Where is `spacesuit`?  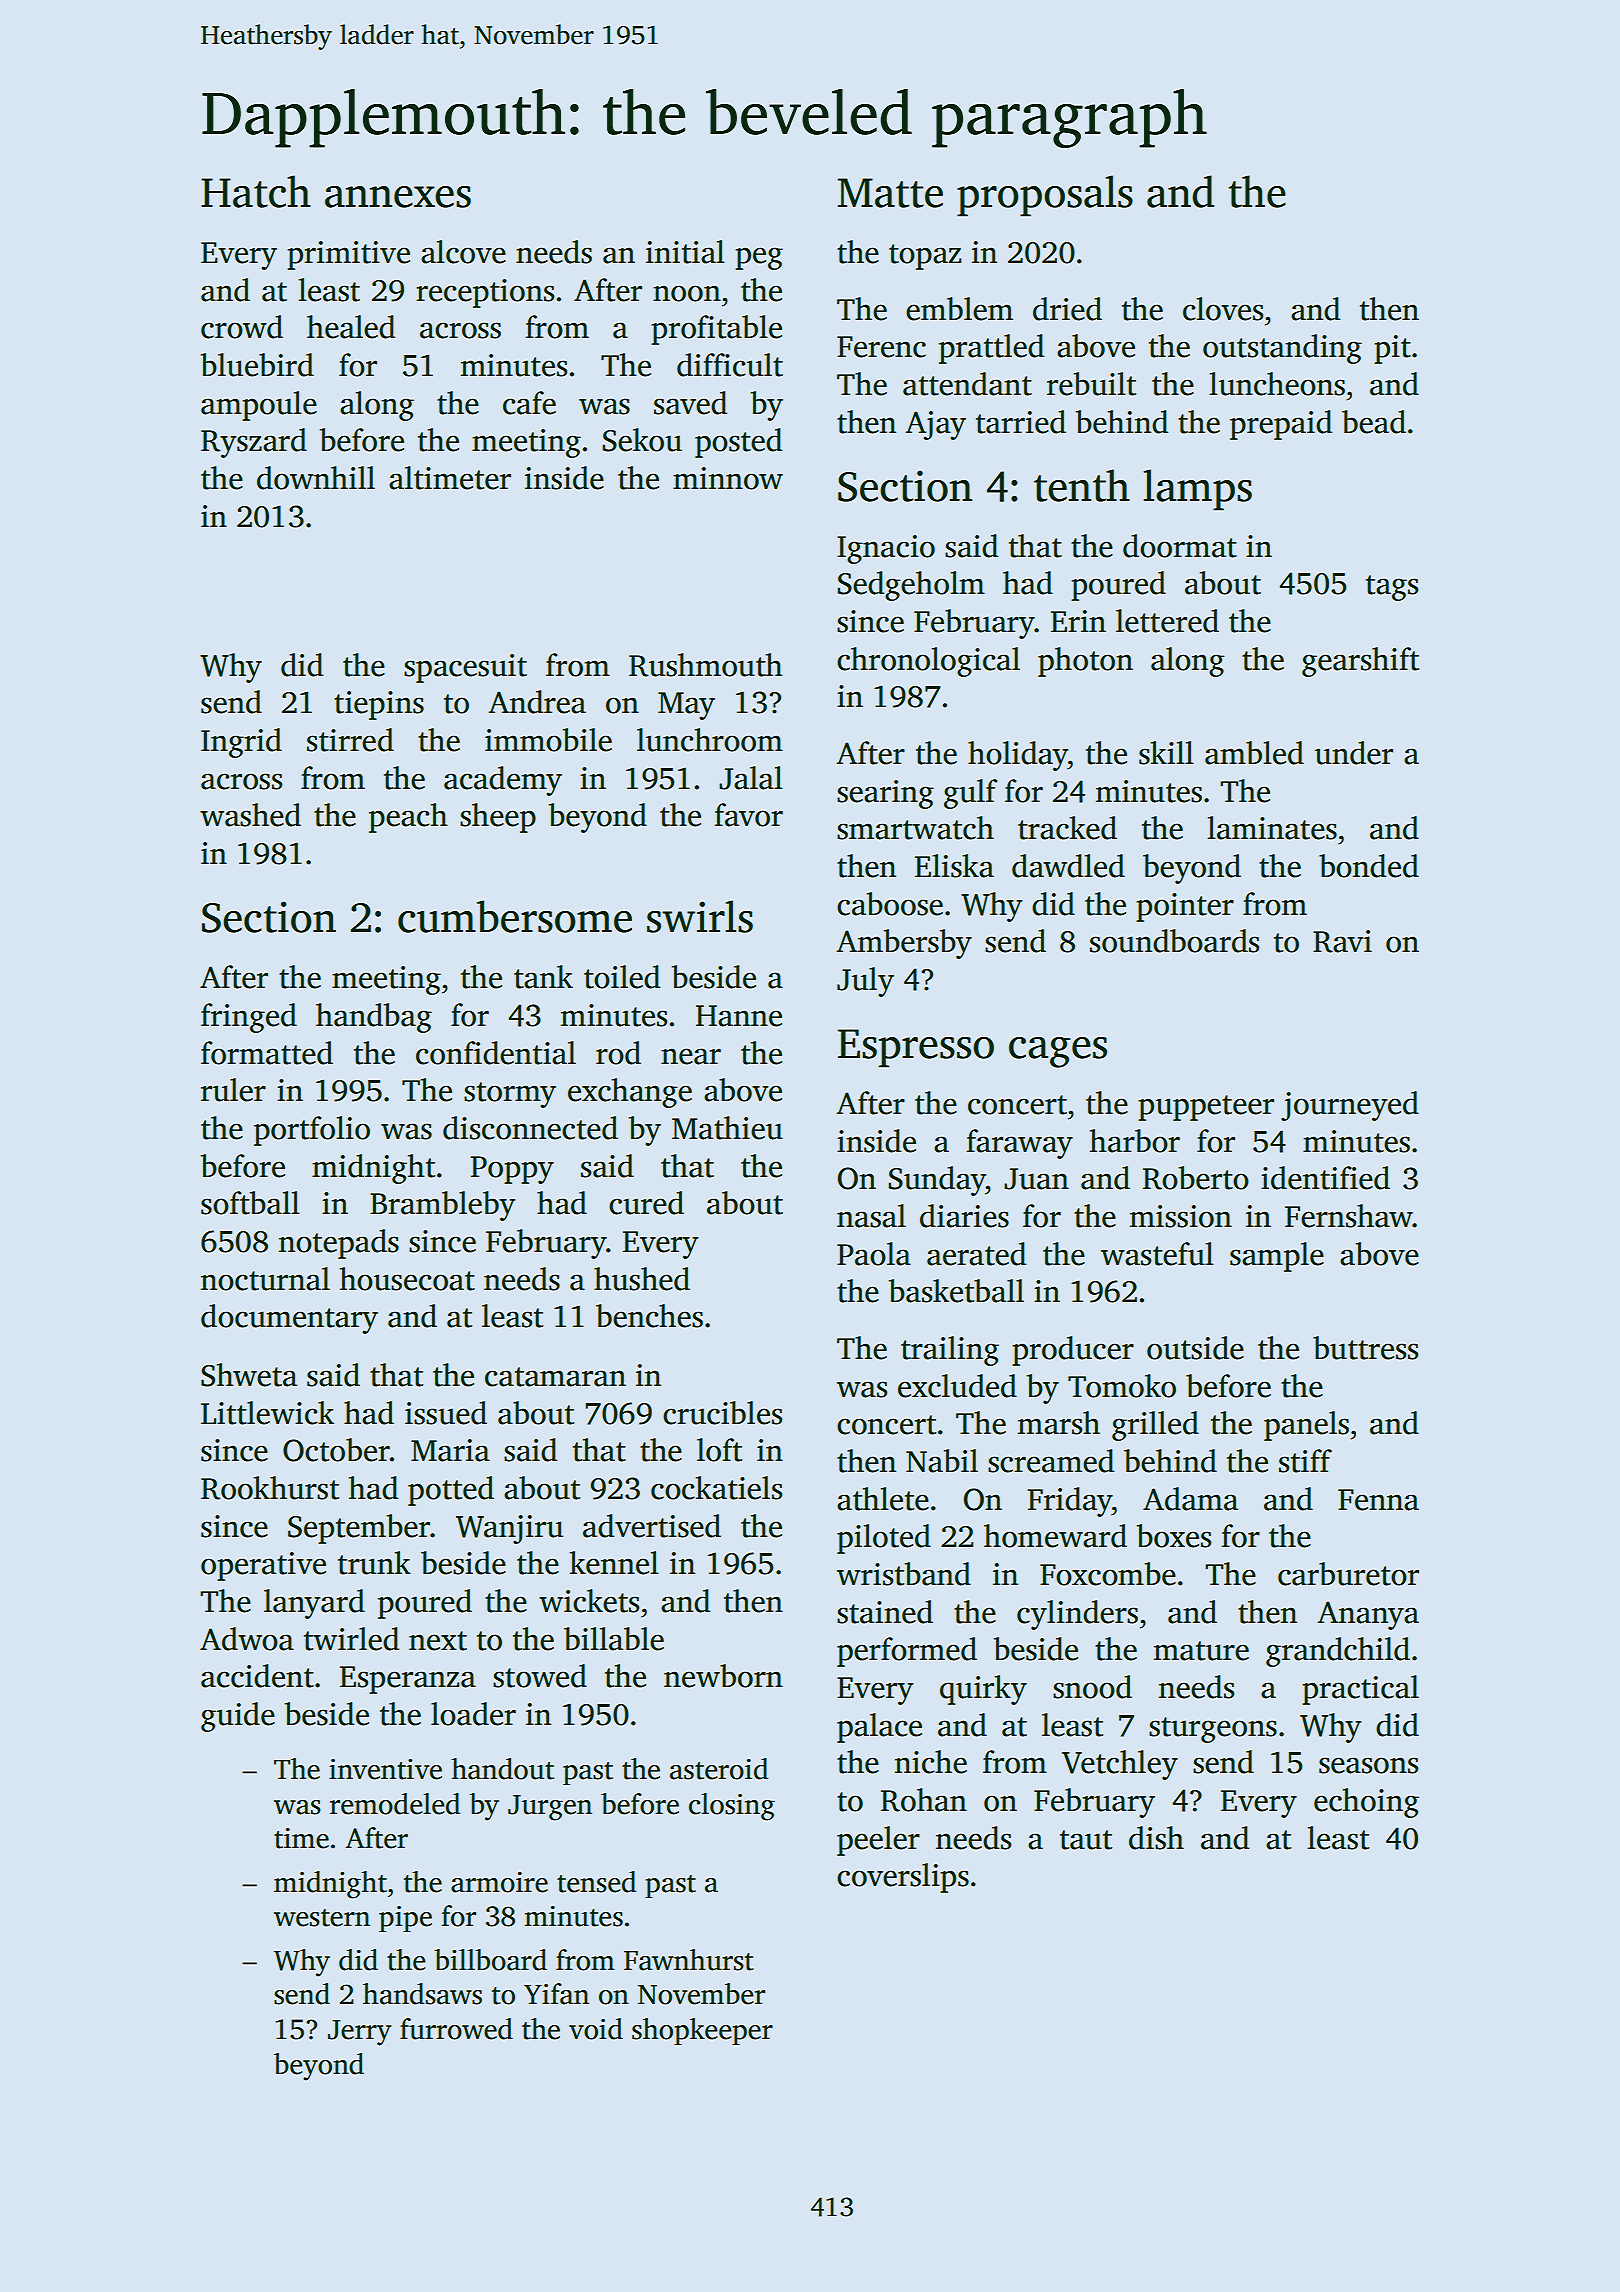
spacesuit is located at coordinates (465, 668).
